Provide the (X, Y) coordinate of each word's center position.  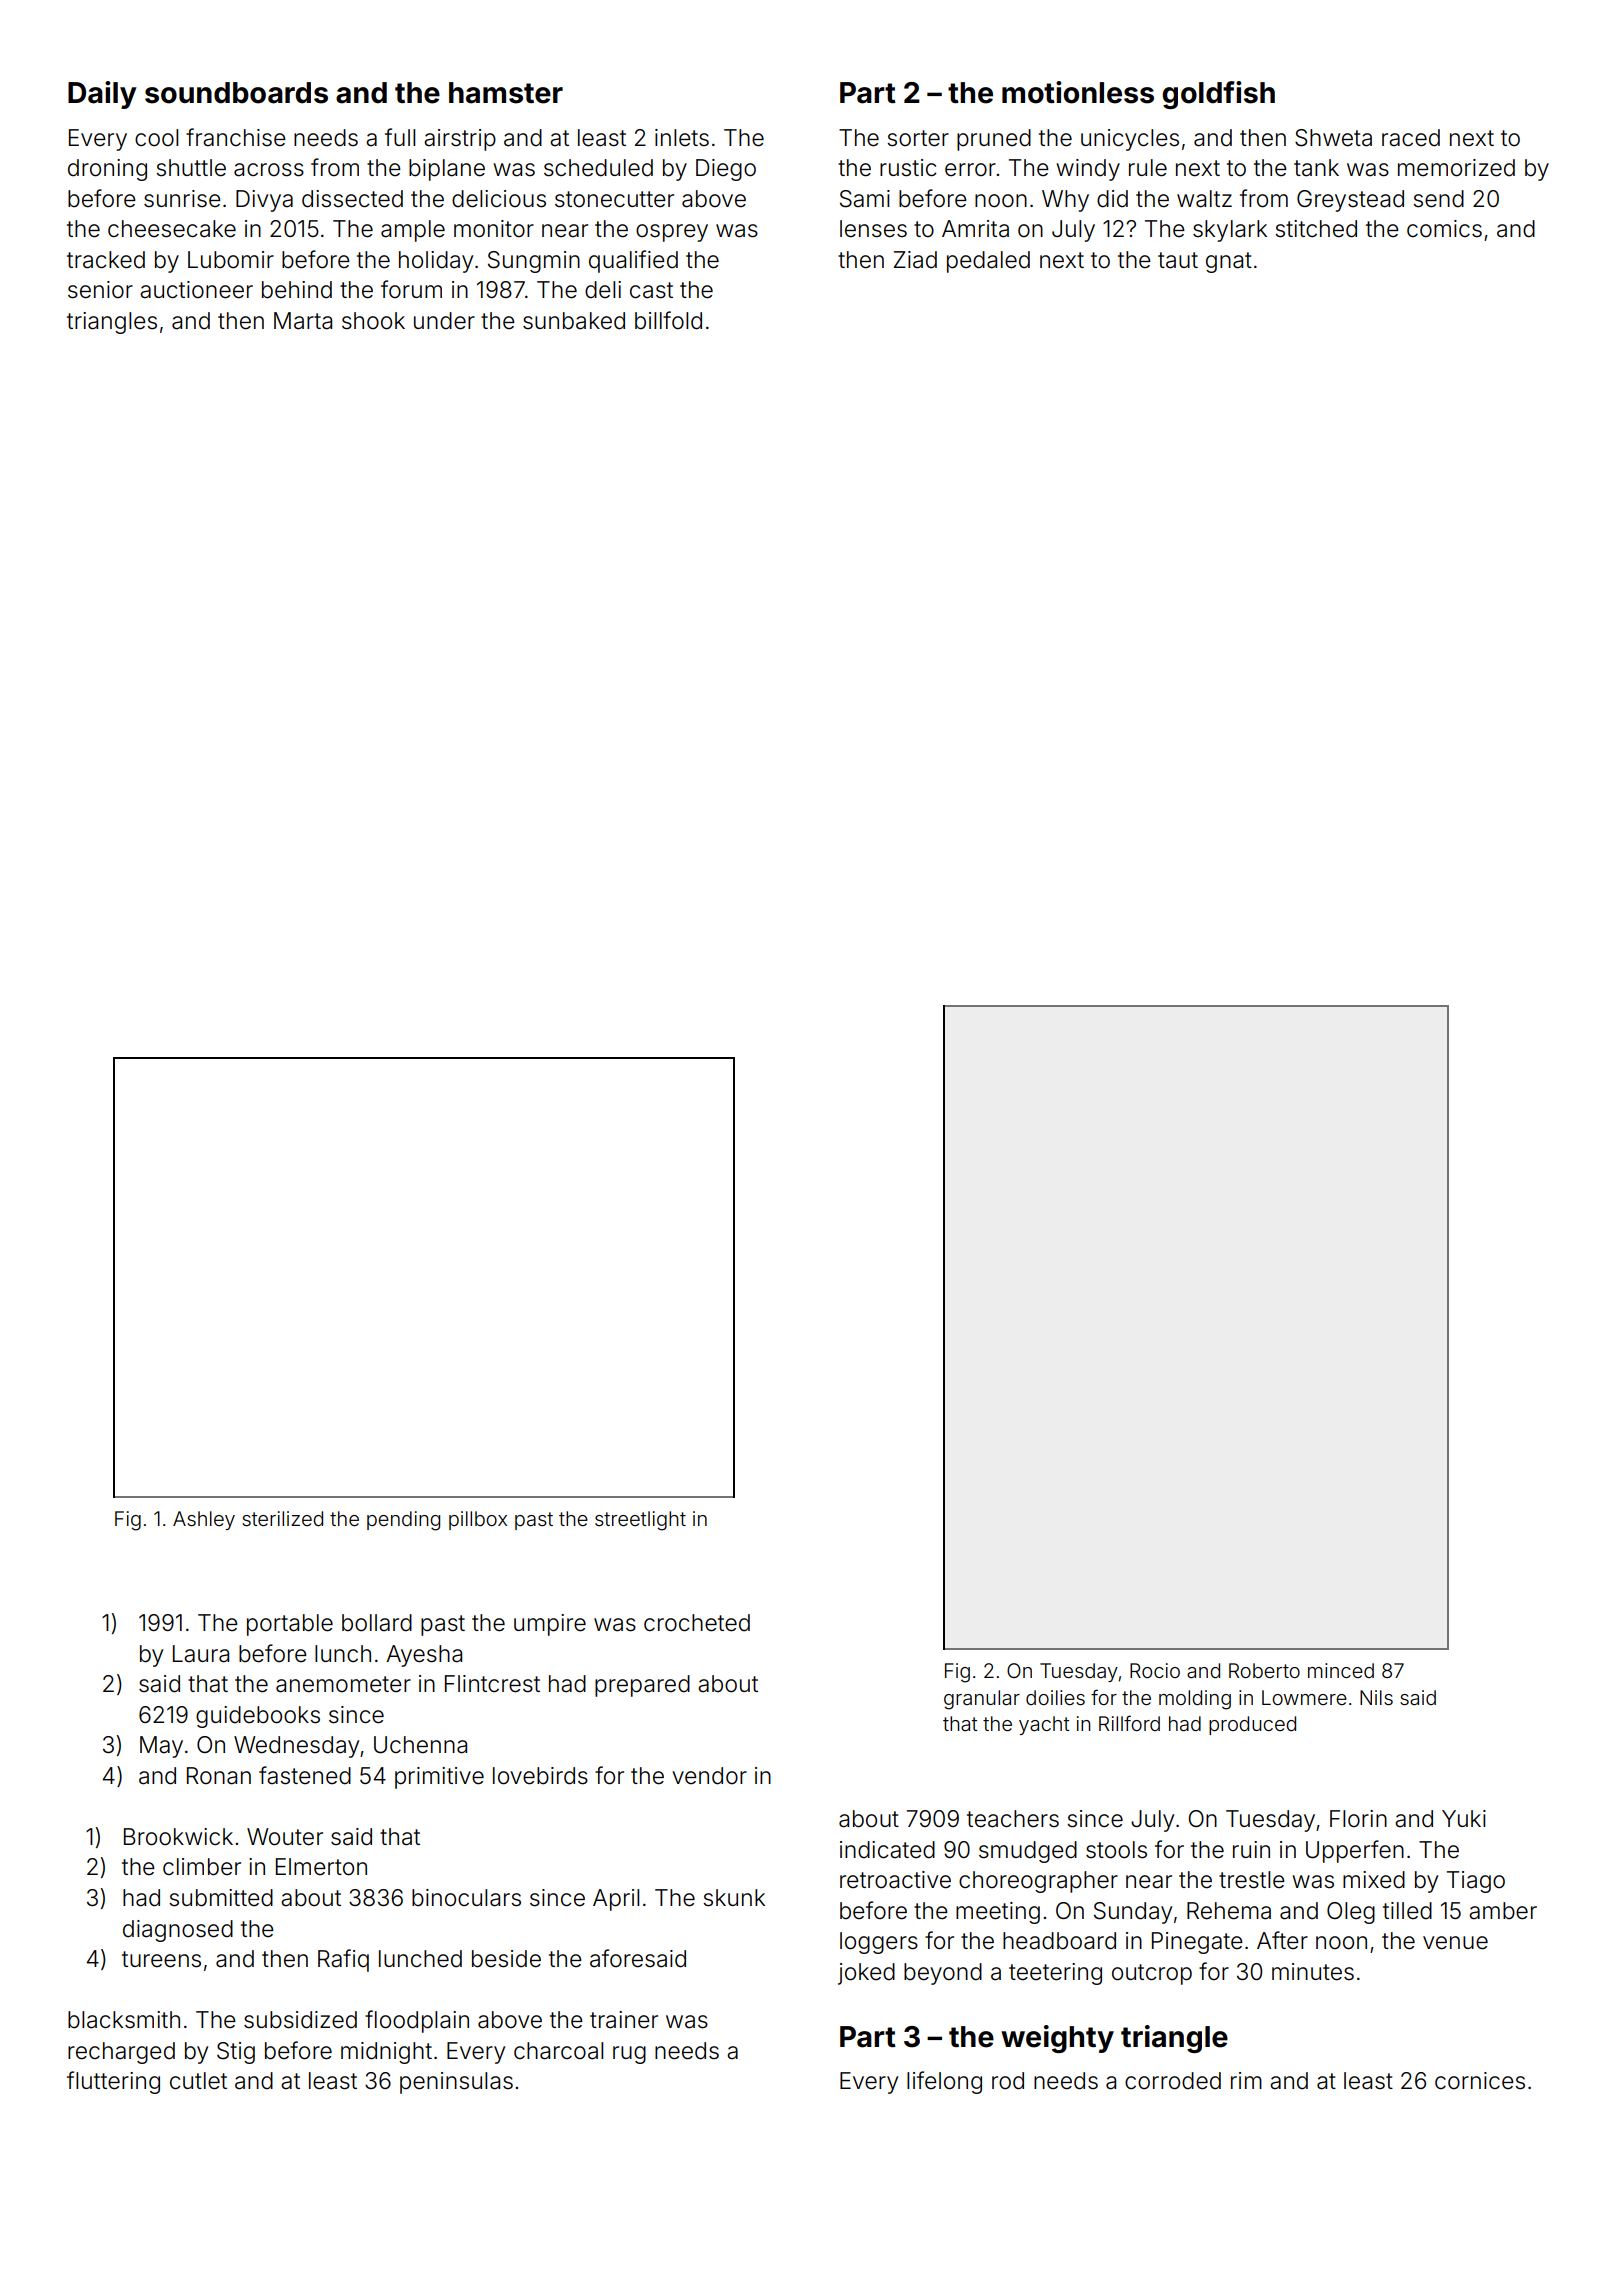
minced (1341, 1670)
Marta (303, 321)
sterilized (282, 1518)
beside (506, 1959)
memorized (1456, 168)
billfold (668, 320)
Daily (102, 95)
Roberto (1264, 1670)
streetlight (640, 1521)
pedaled (988, 262)
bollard (377, 1623)
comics (1444, 229)
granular (982, 1700)
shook (373, 321)
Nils (1376, 1697)
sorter (918, 138)
